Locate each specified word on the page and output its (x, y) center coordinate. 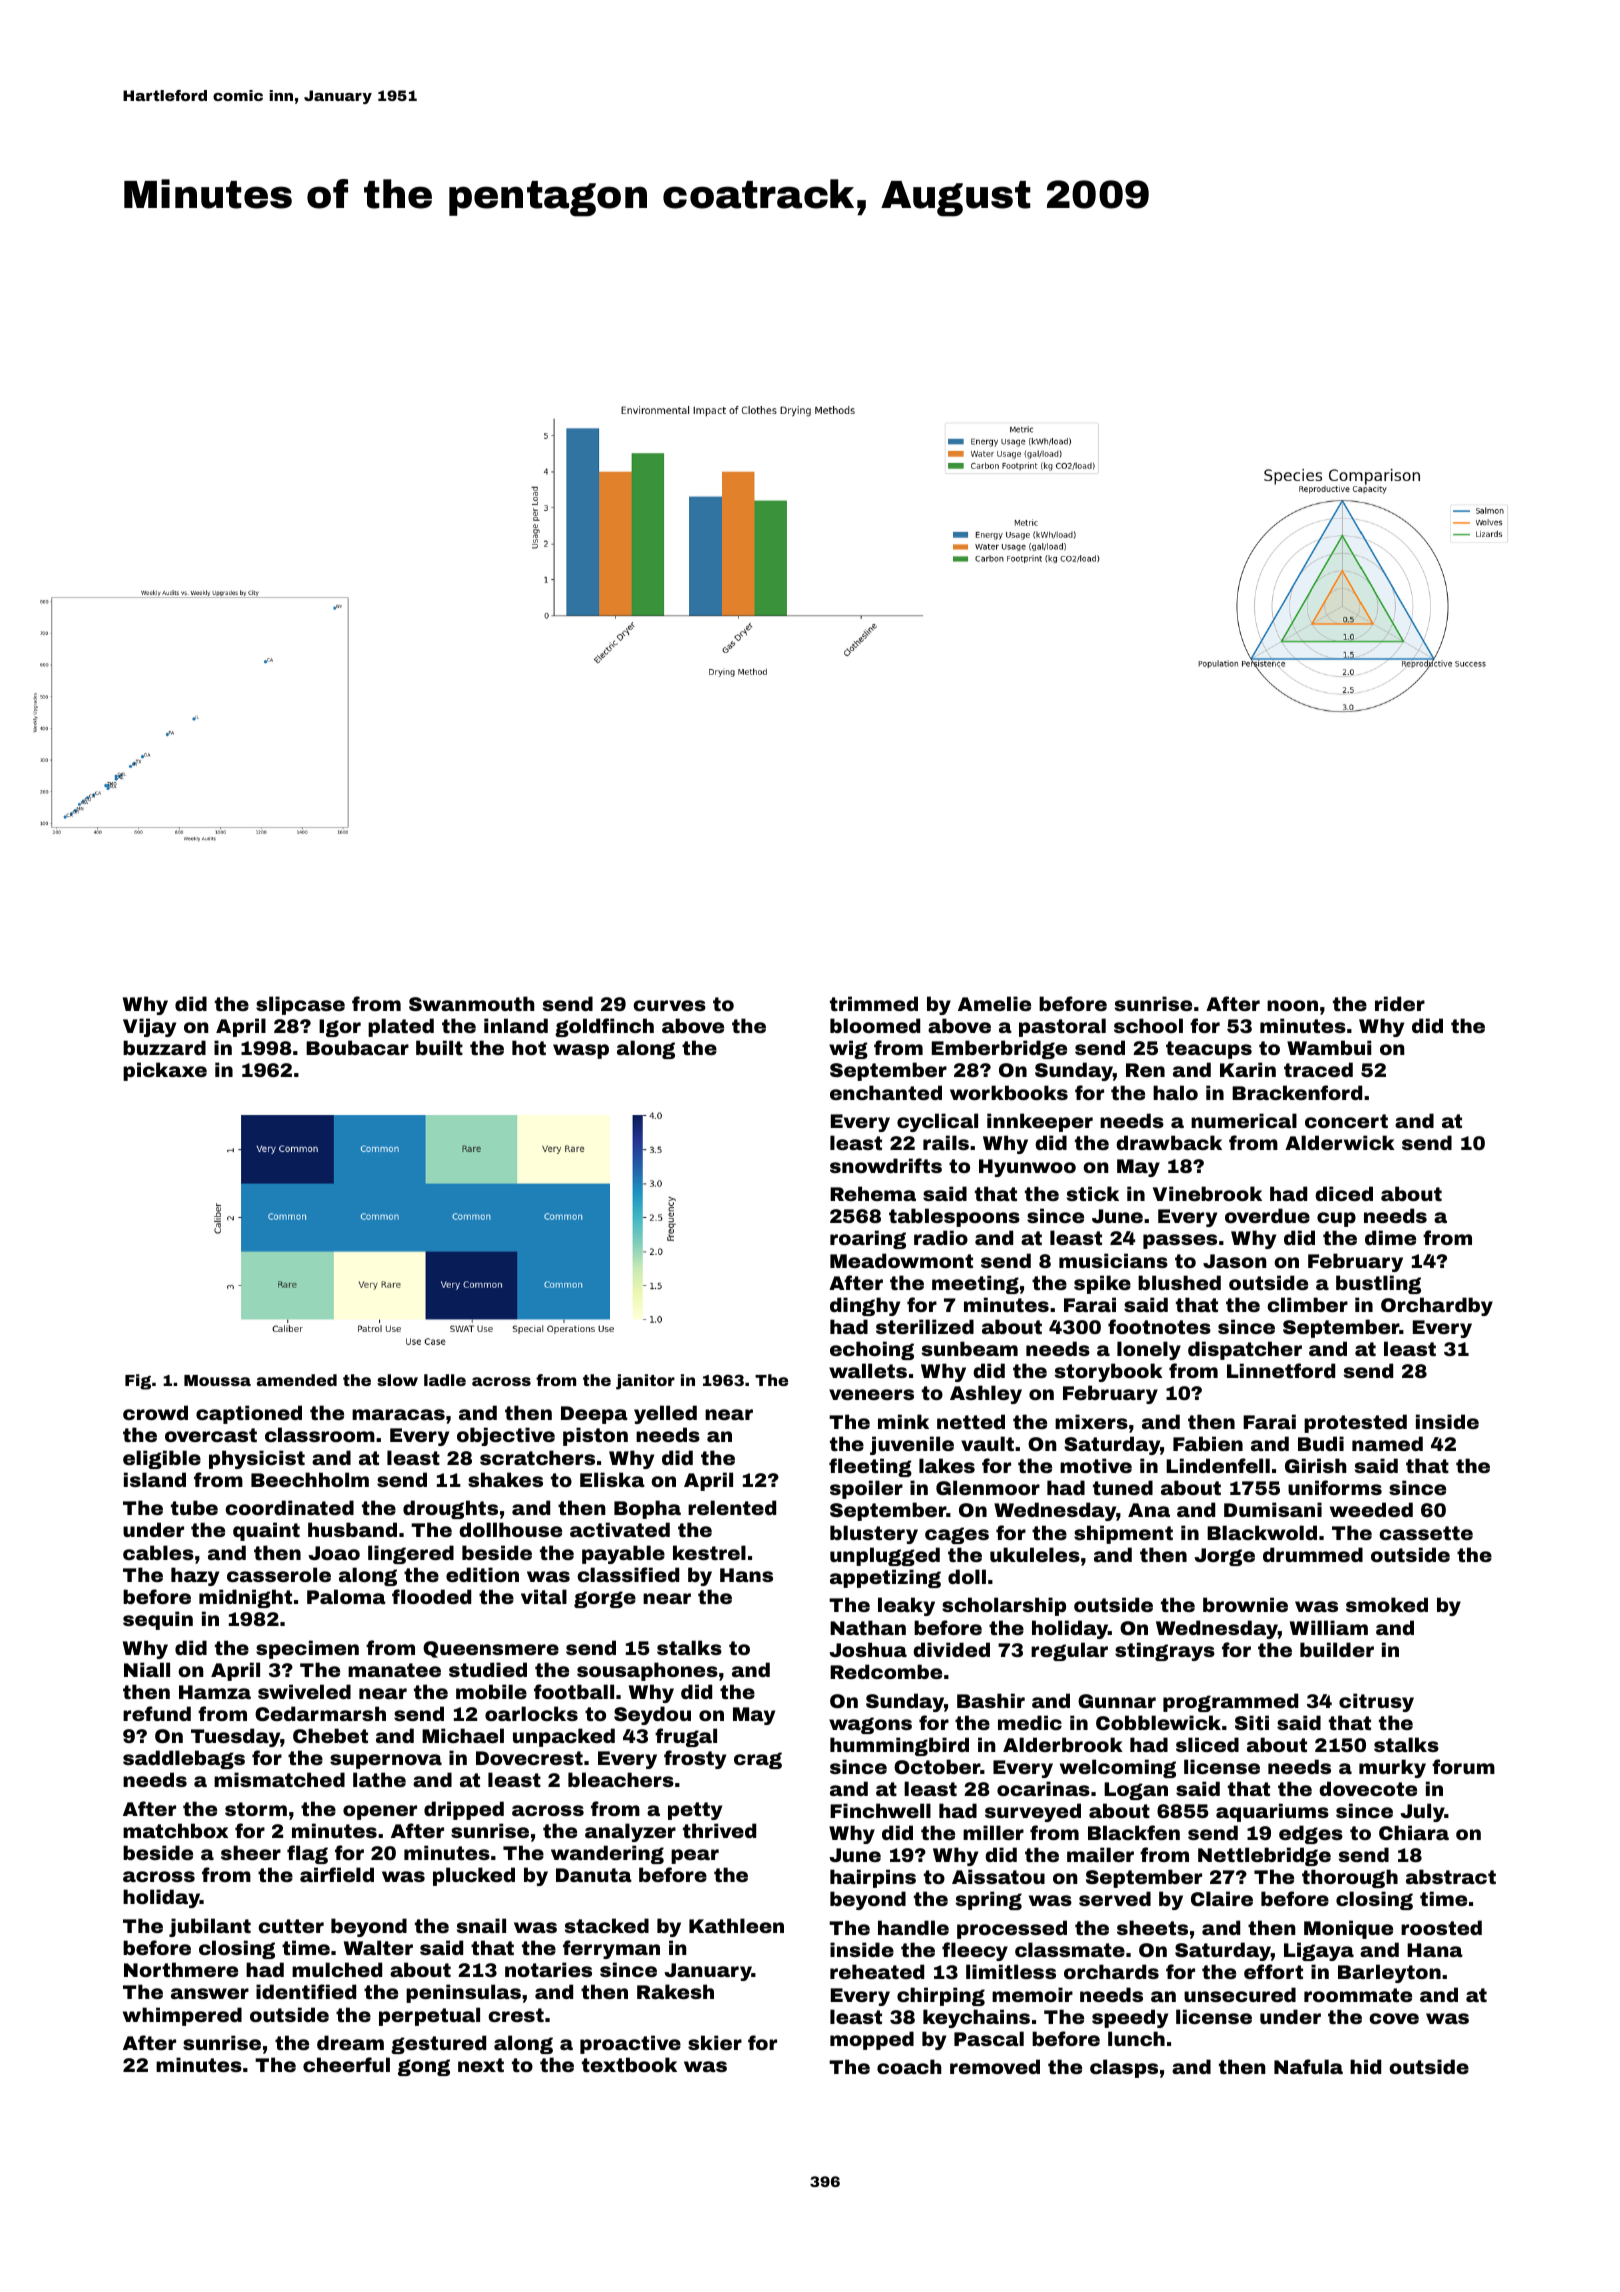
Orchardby (1437, 1306)
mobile (491, 1691)
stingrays (1165, 1651)
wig (848, 1049)
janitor (645, 1382)
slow (397, 1380)
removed (995, 2066)
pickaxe (165, 1071)
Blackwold (1262, 1532)
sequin (158, 1620)
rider (1400, 1003)
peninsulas (463, 1993)
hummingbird (899, 1746)
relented (732, 1507)
